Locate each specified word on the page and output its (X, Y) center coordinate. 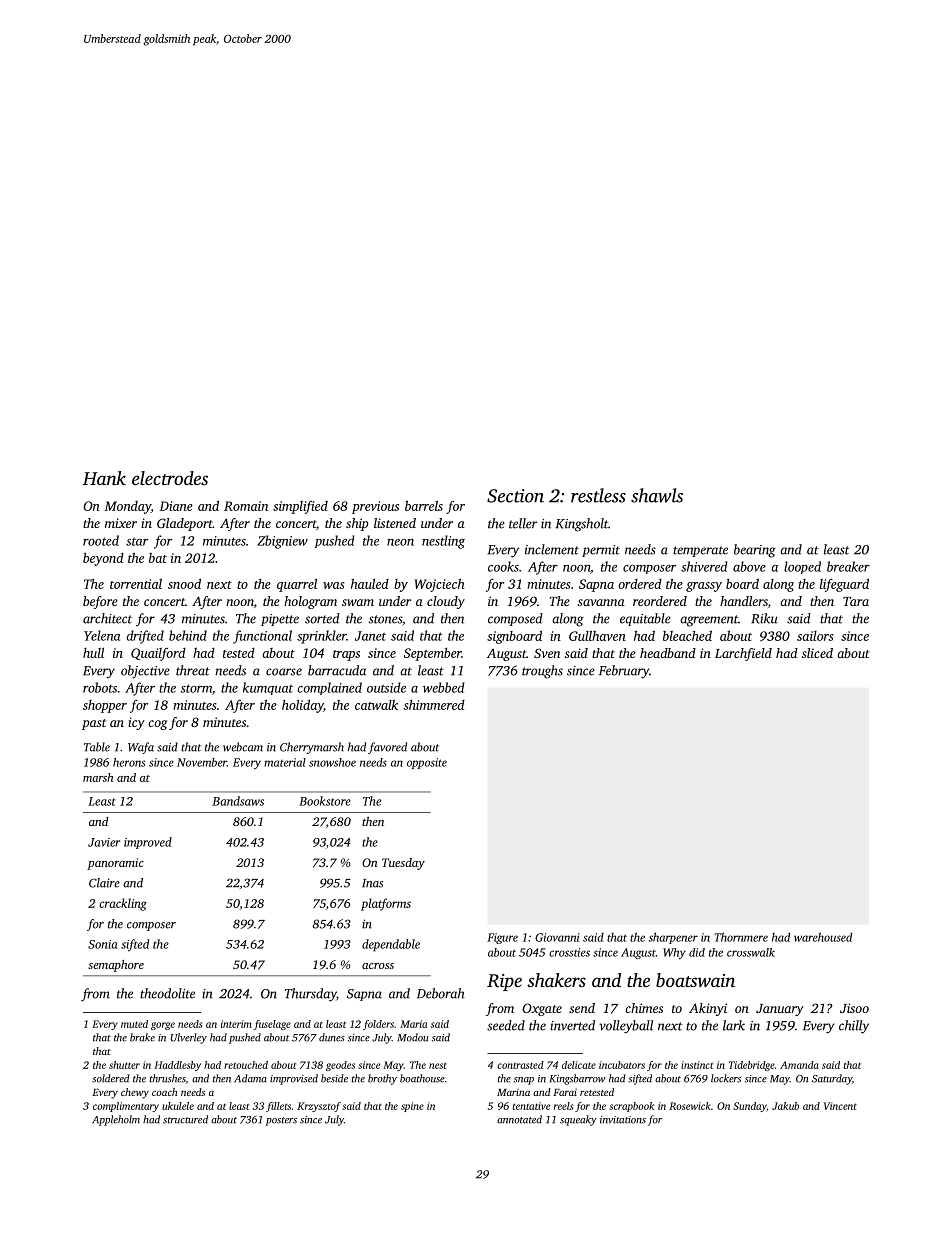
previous (375, 507)
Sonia (102, 944)
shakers (556, 980)
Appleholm (116, 1120)
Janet (370, 636)
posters (281, 1121)
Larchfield (743, 654)
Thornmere (741, 937)
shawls (657, 495)
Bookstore (325, 801)
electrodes (170, 478)
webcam (243, 747)
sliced (817, 653)
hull (93, 653)
